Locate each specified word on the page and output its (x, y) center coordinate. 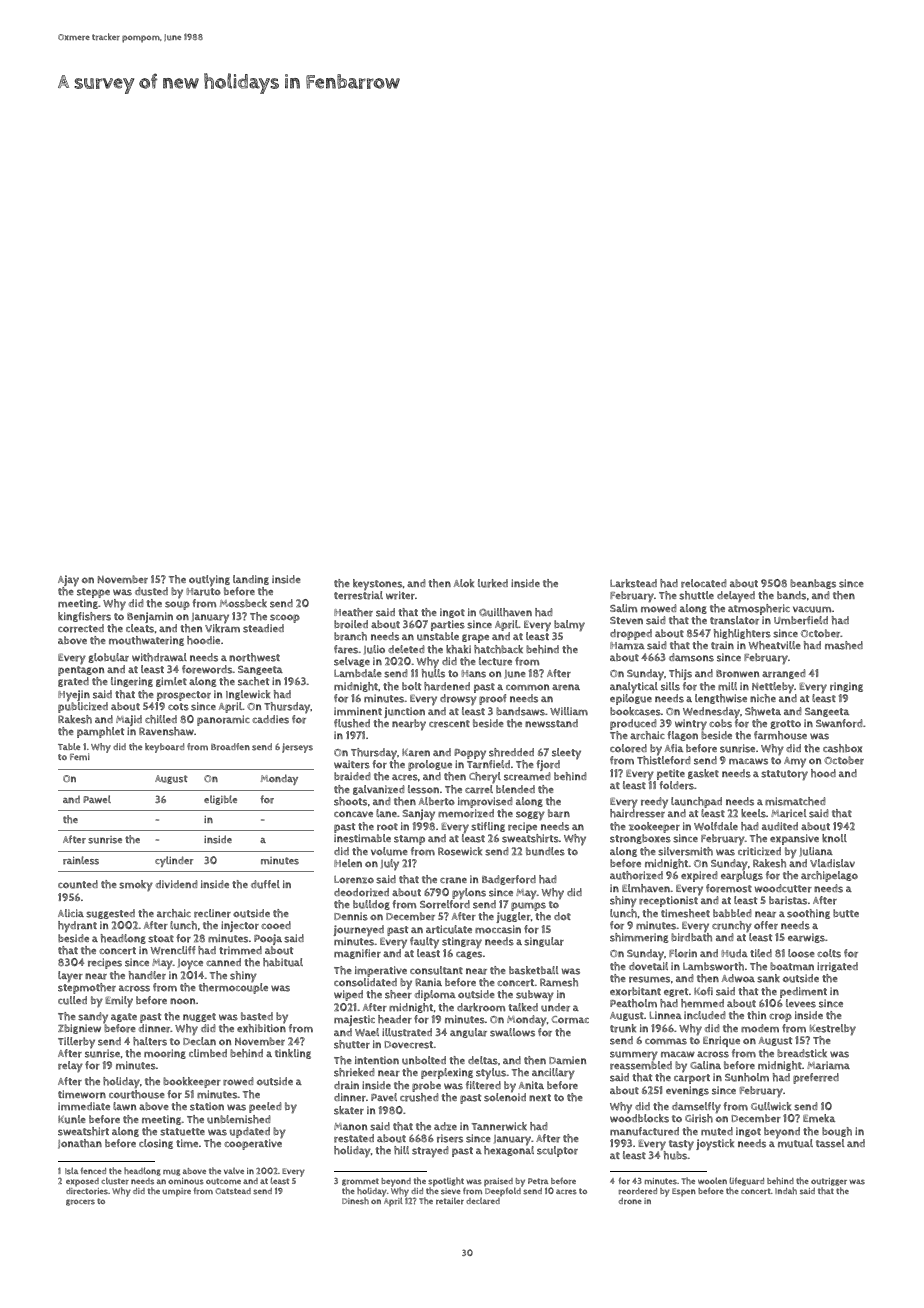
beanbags (813, 584)
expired (699, 876)
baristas (788, 900)
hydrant (77, 927)
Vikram (222, 628)
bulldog (371, 905)
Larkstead (633, 583)
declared (483, 1201)
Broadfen (230, 747)
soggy (530, 816)
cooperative (253, 1144)
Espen (684, 1192)
